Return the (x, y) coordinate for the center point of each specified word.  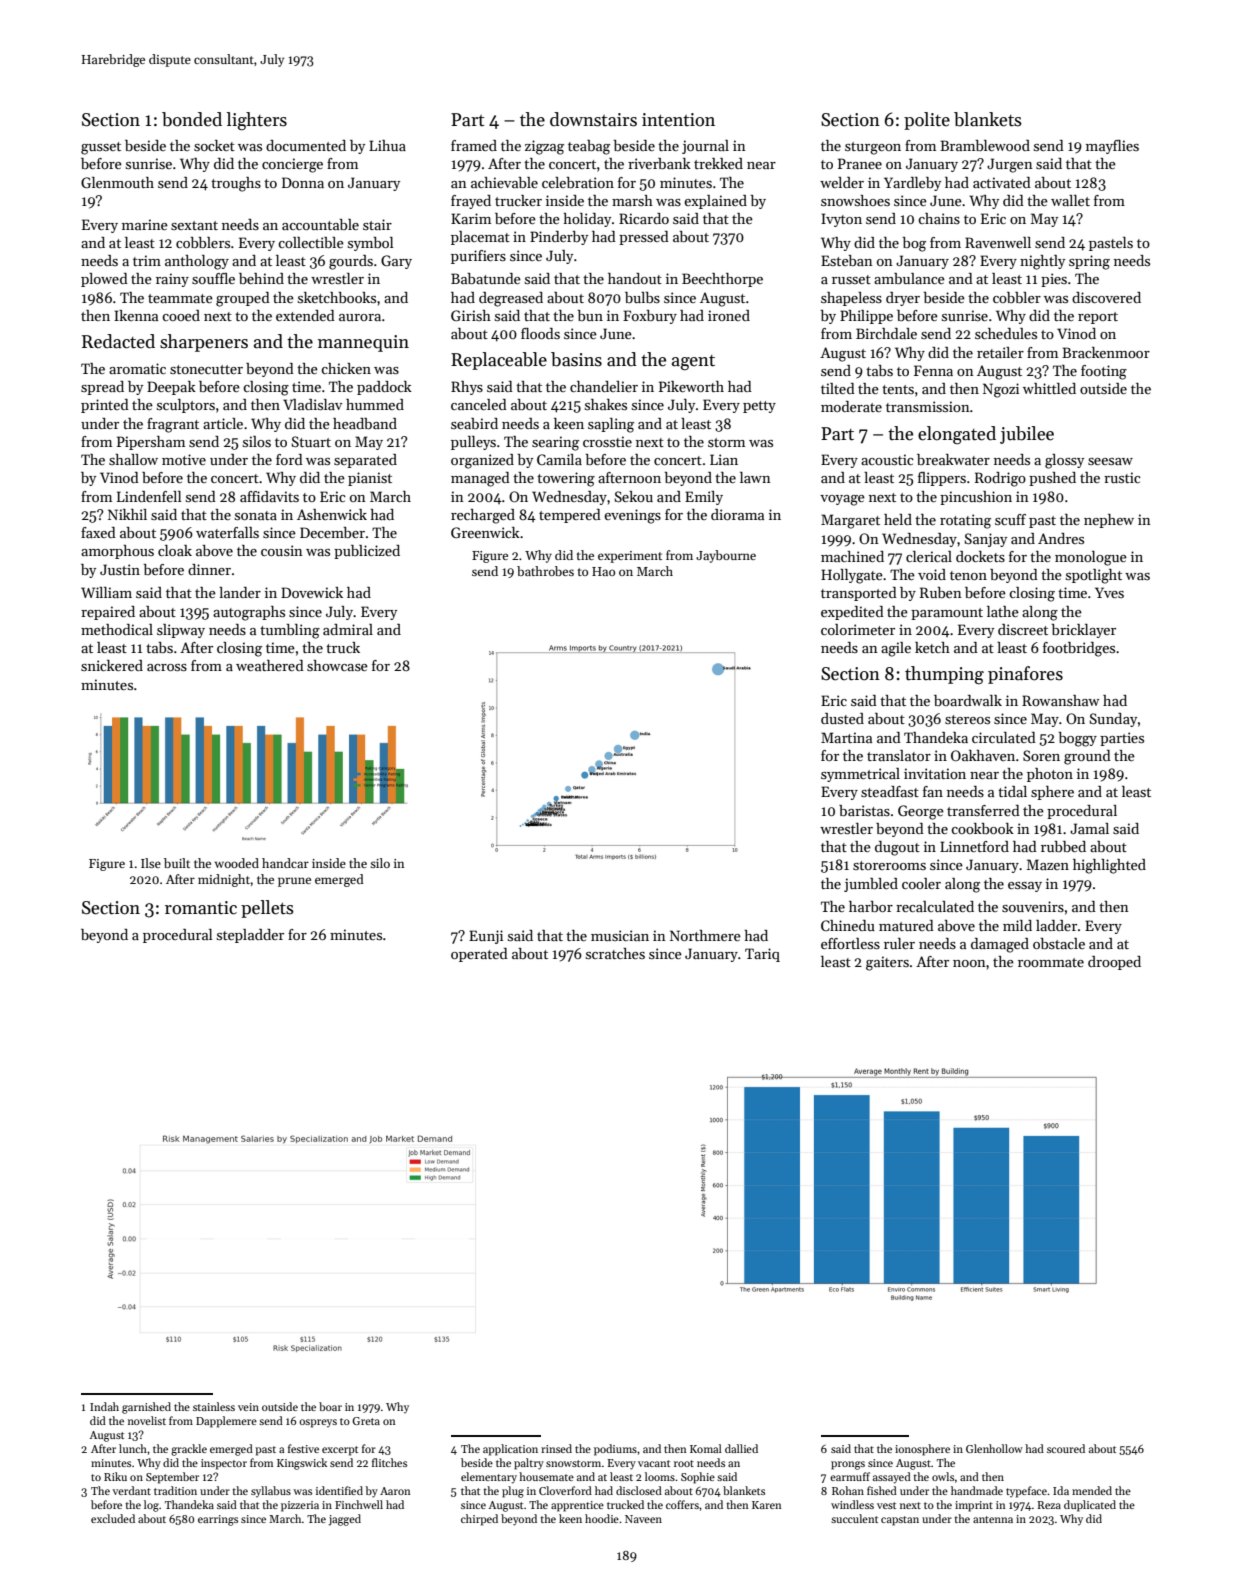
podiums (615, 1450)
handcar (285, 863)
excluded (113, 1518)
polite (927, 121)
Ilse (151, 863)
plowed (104, 280)
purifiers (478, 257)
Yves (1109, 592)
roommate (1051, 962)
